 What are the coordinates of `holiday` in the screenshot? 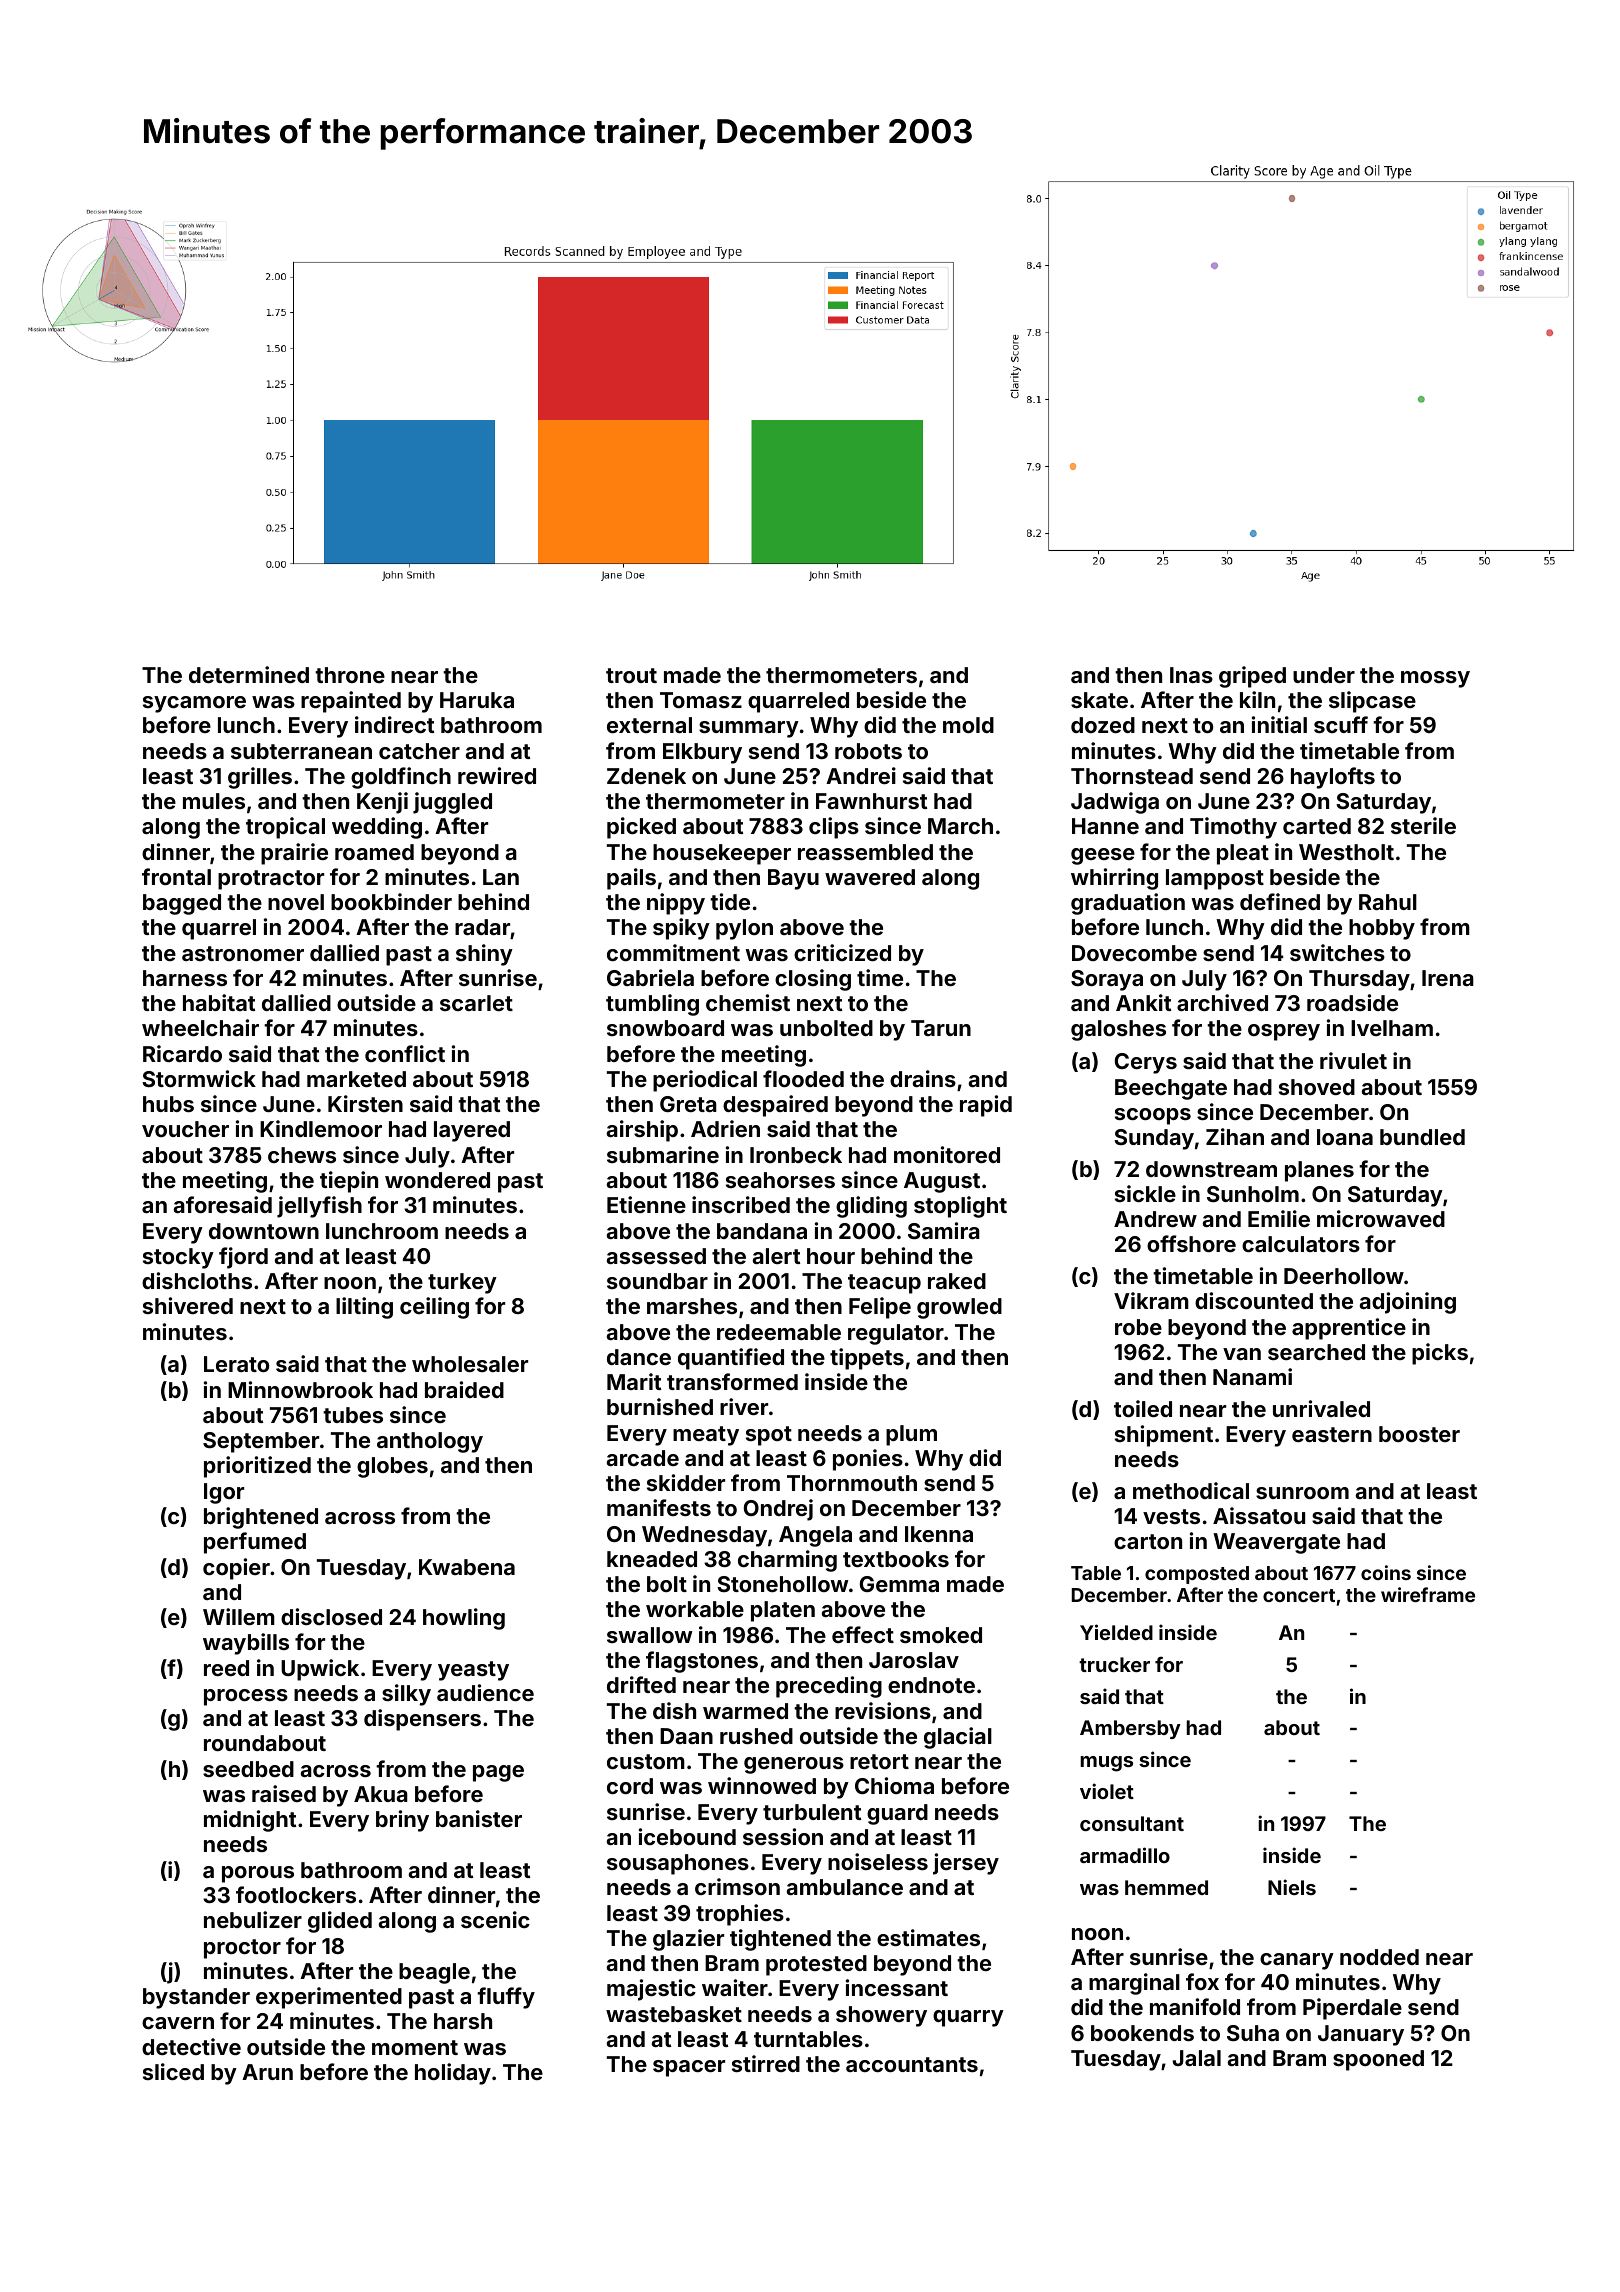 It's located at (453, 2074).
